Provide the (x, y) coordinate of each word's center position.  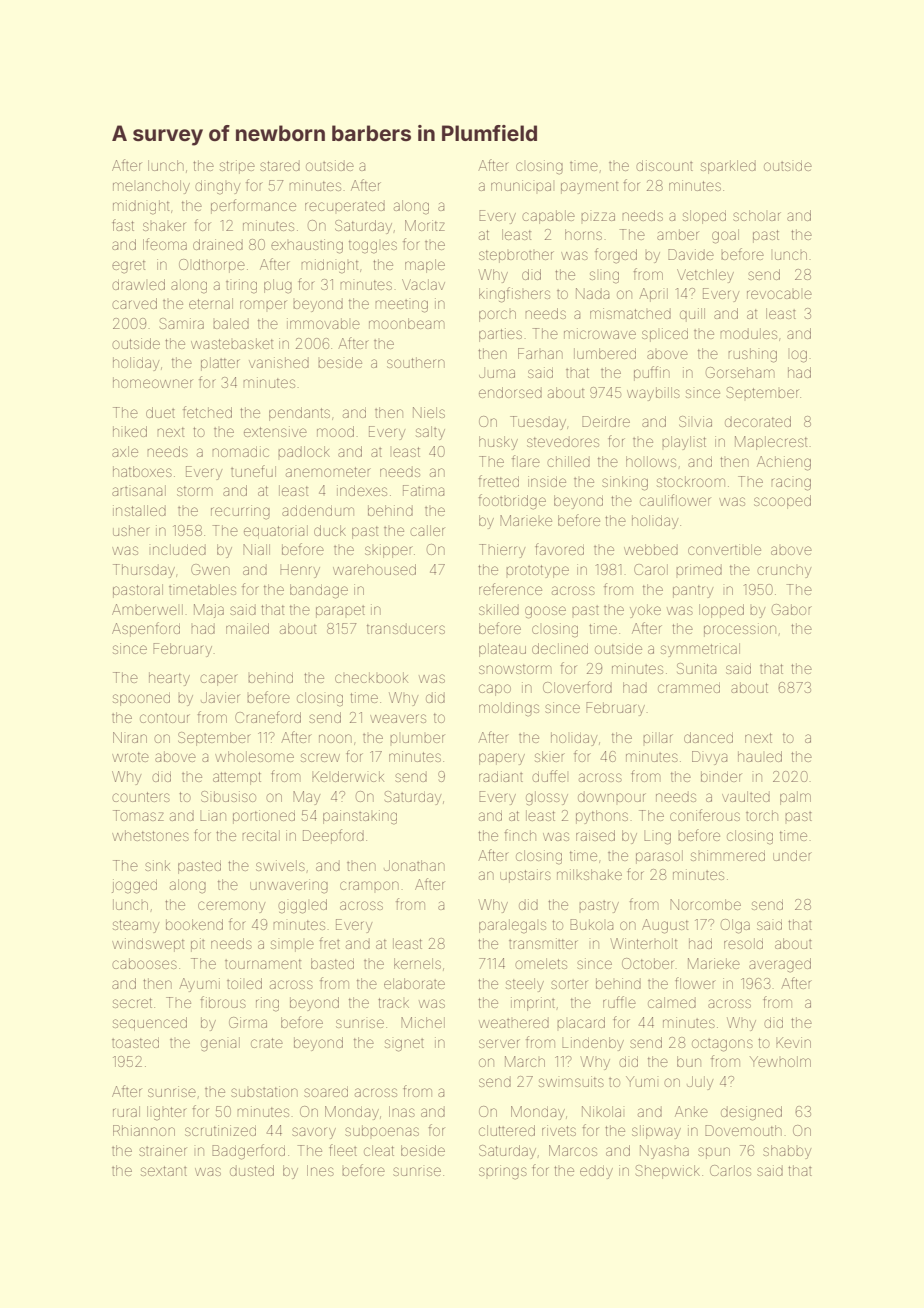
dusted (252, 1170)
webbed (651, 549)
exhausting (307, 246)
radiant (501, 776)
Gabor (792, 609)
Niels (429, 412)
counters (141, 797)
